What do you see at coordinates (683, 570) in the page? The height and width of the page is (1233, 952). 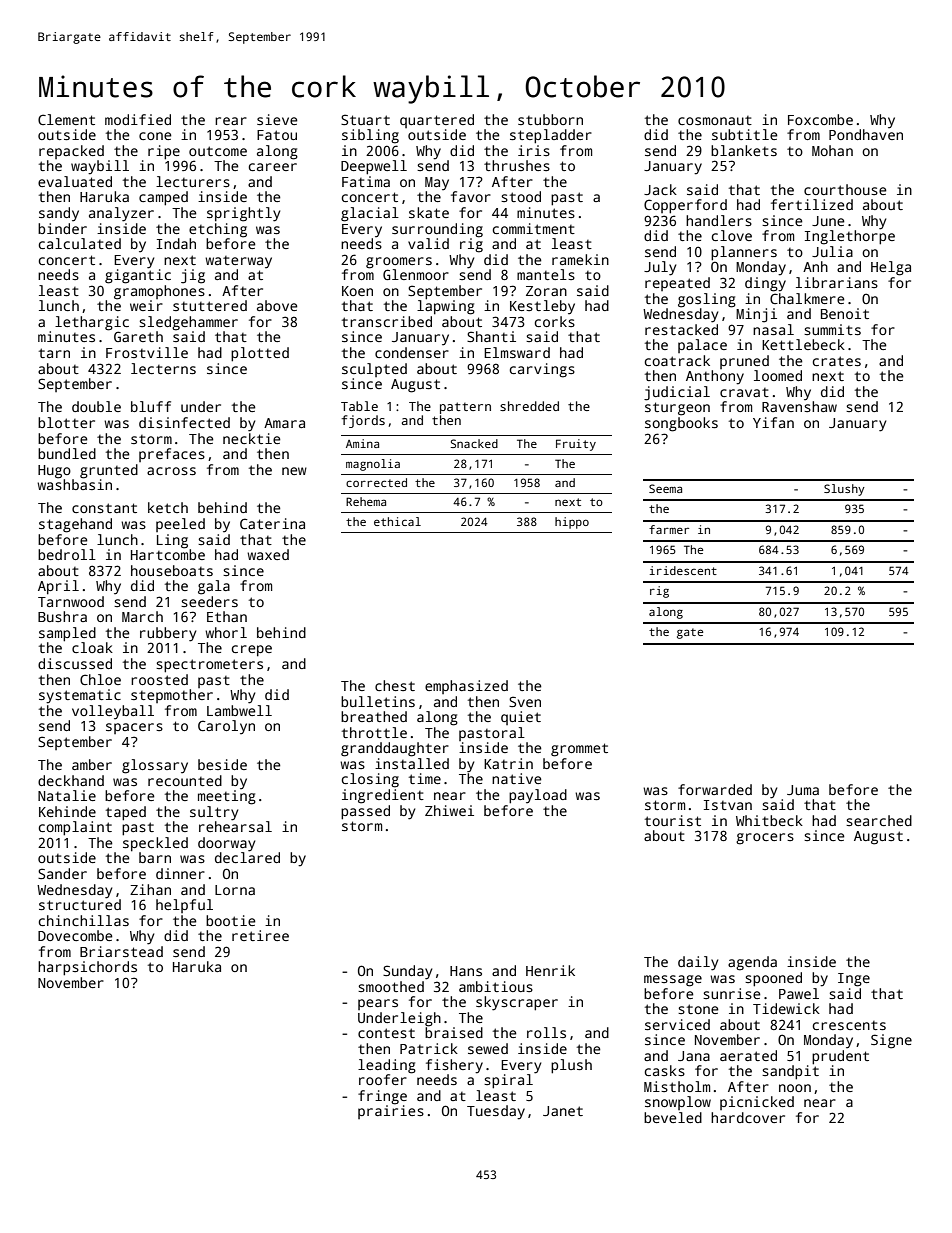 I see `iridescent` at bounding box center [683, 570].
